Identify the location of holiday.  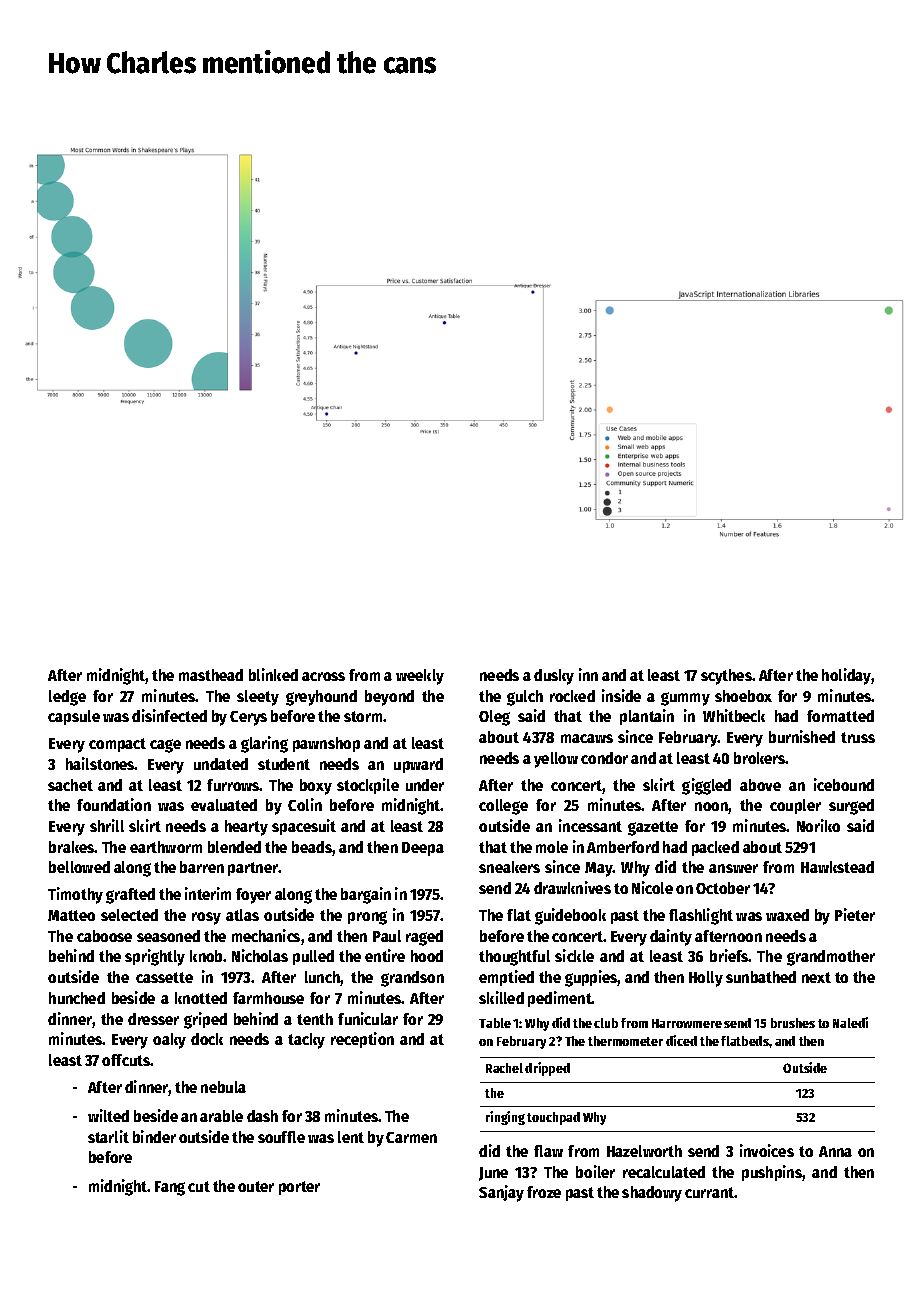
(847, 676).
